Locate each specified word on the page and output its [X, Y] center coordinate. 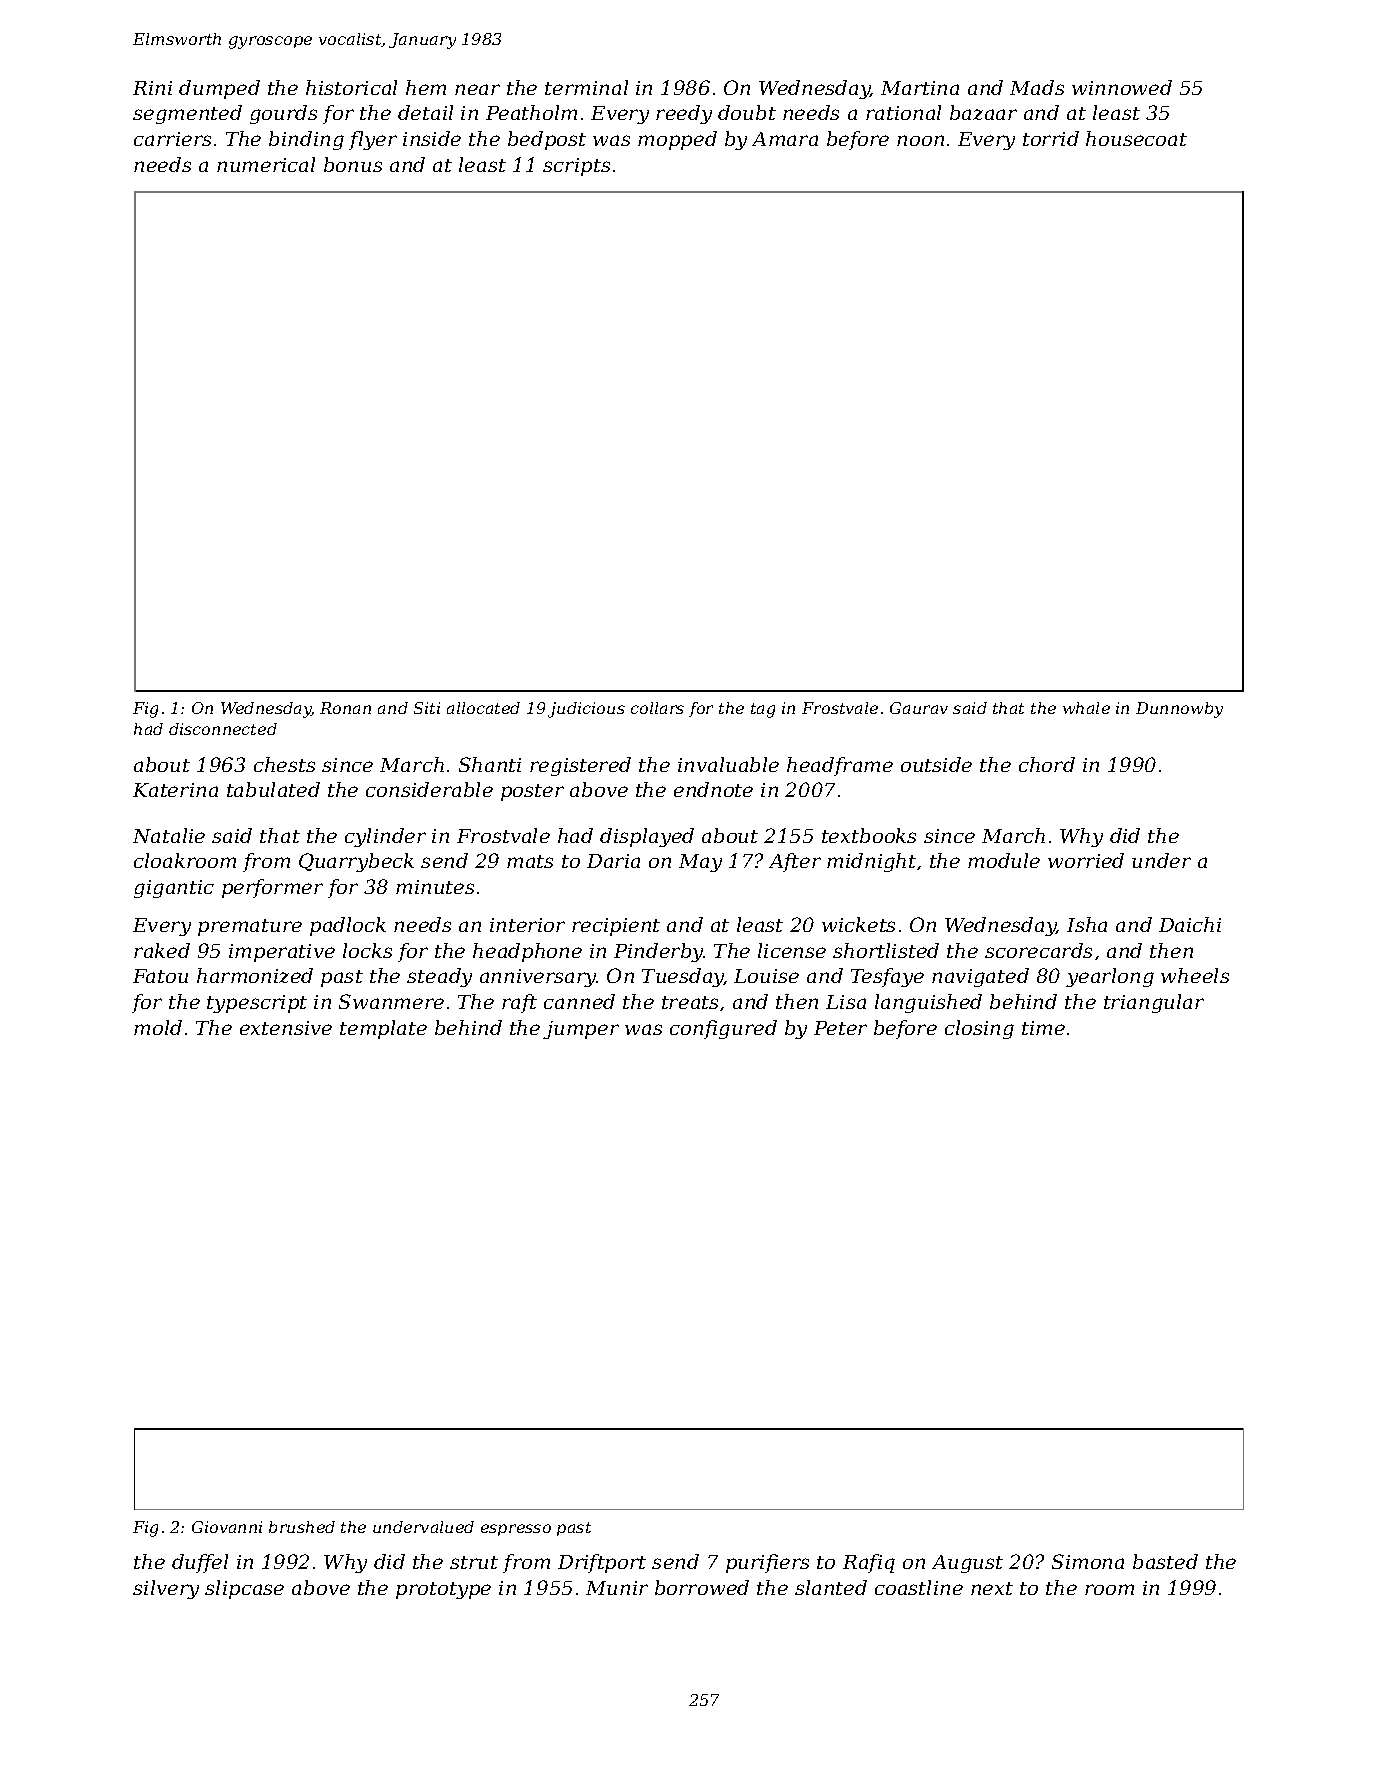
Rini [152, 88]
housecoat [1136, 138]
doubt [747, 112]
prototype [443, 1590]
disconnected [223, 729]
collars [657, 708]
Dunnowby [1179, 710]
